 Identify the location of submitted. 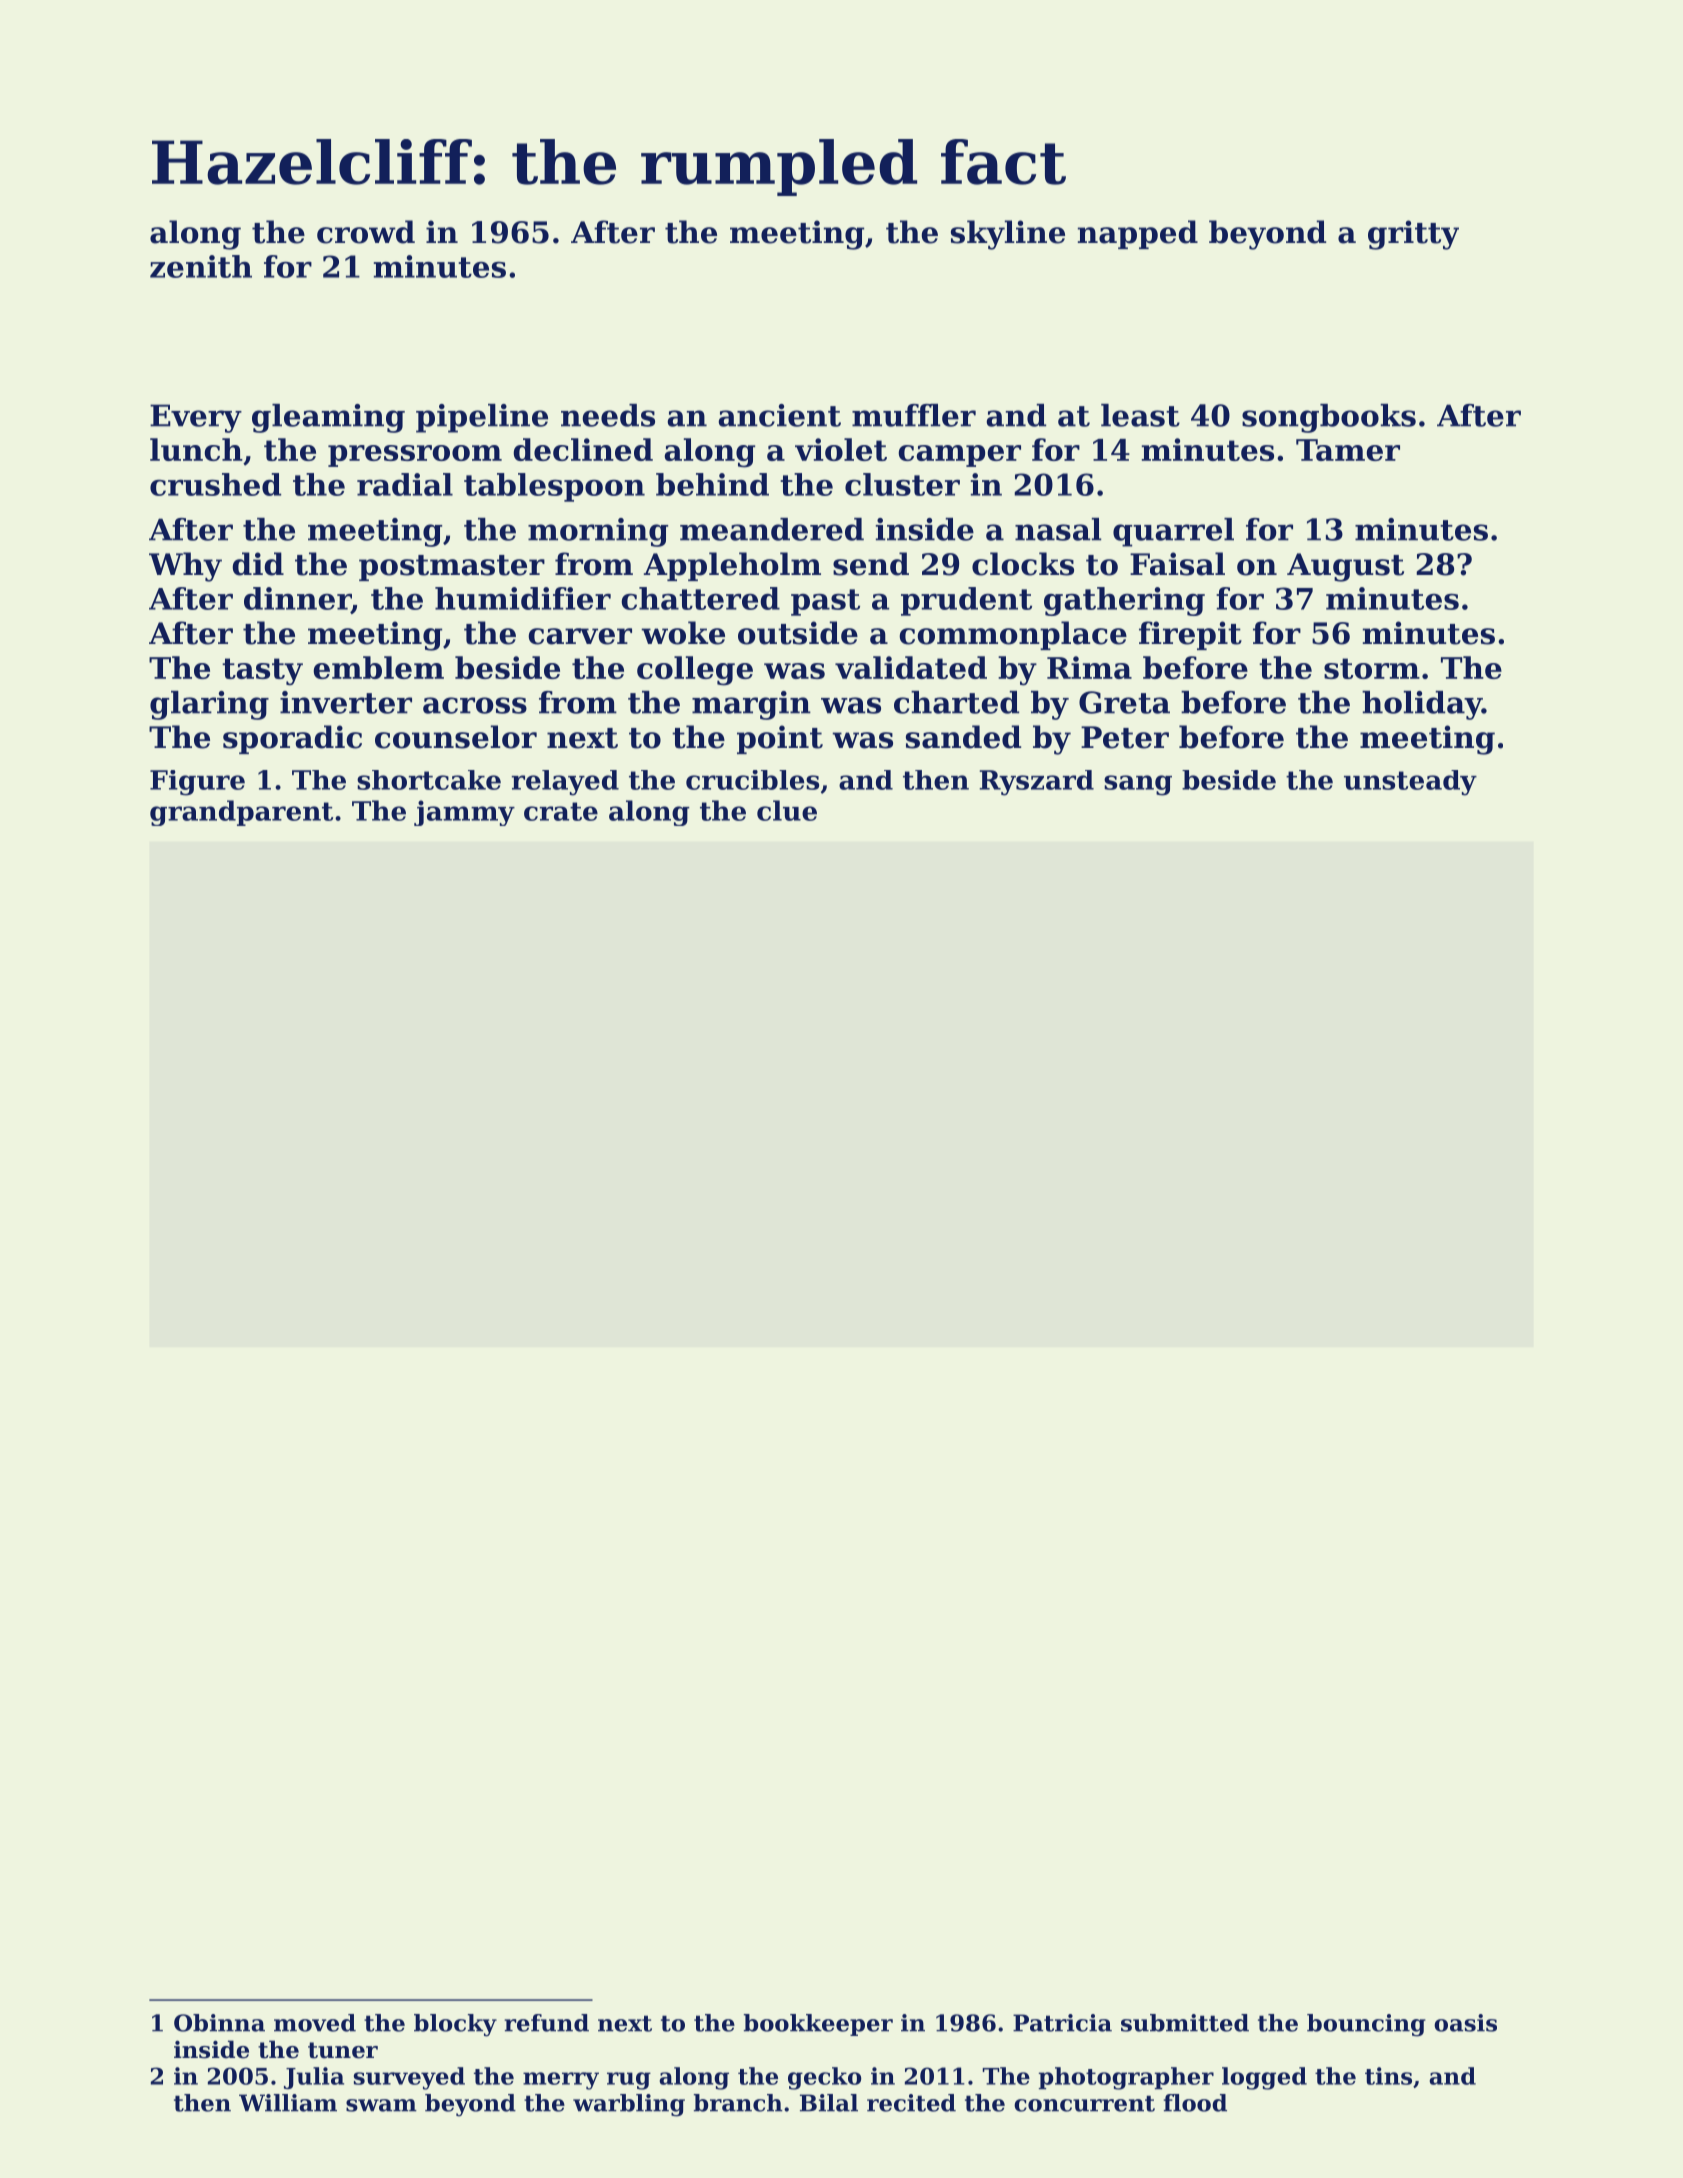
(1185, 2023).
